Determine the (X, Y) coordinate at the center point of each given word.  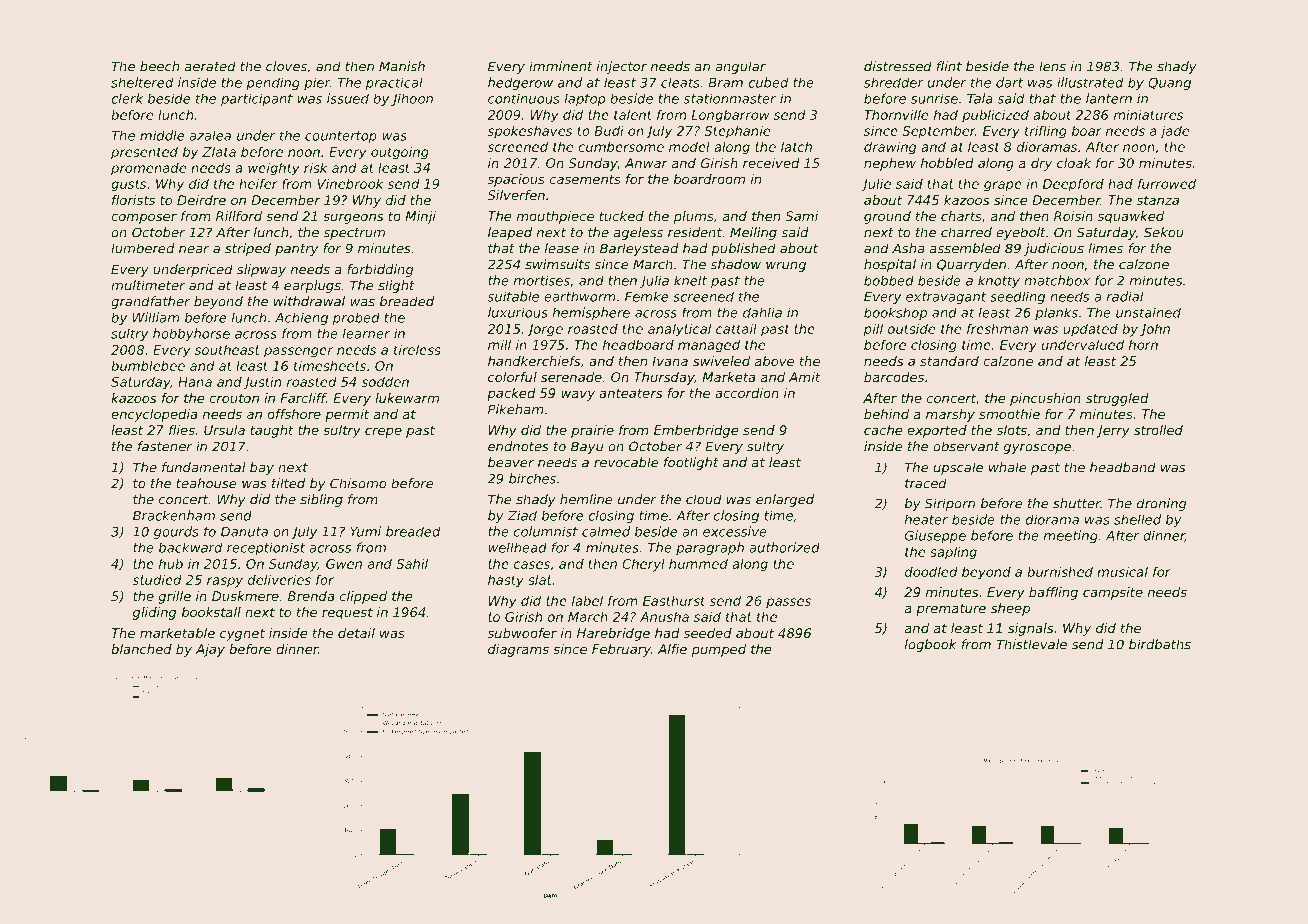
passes (788, 603)
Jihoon (412, 99)
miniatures (1148, 115)
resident (695, 232)
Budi (609, 130)
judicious (1054, 249)
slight (396, 286)
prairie (592, 431)
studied (157, 580)
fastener (165, 446)
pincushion (1045, 399)
